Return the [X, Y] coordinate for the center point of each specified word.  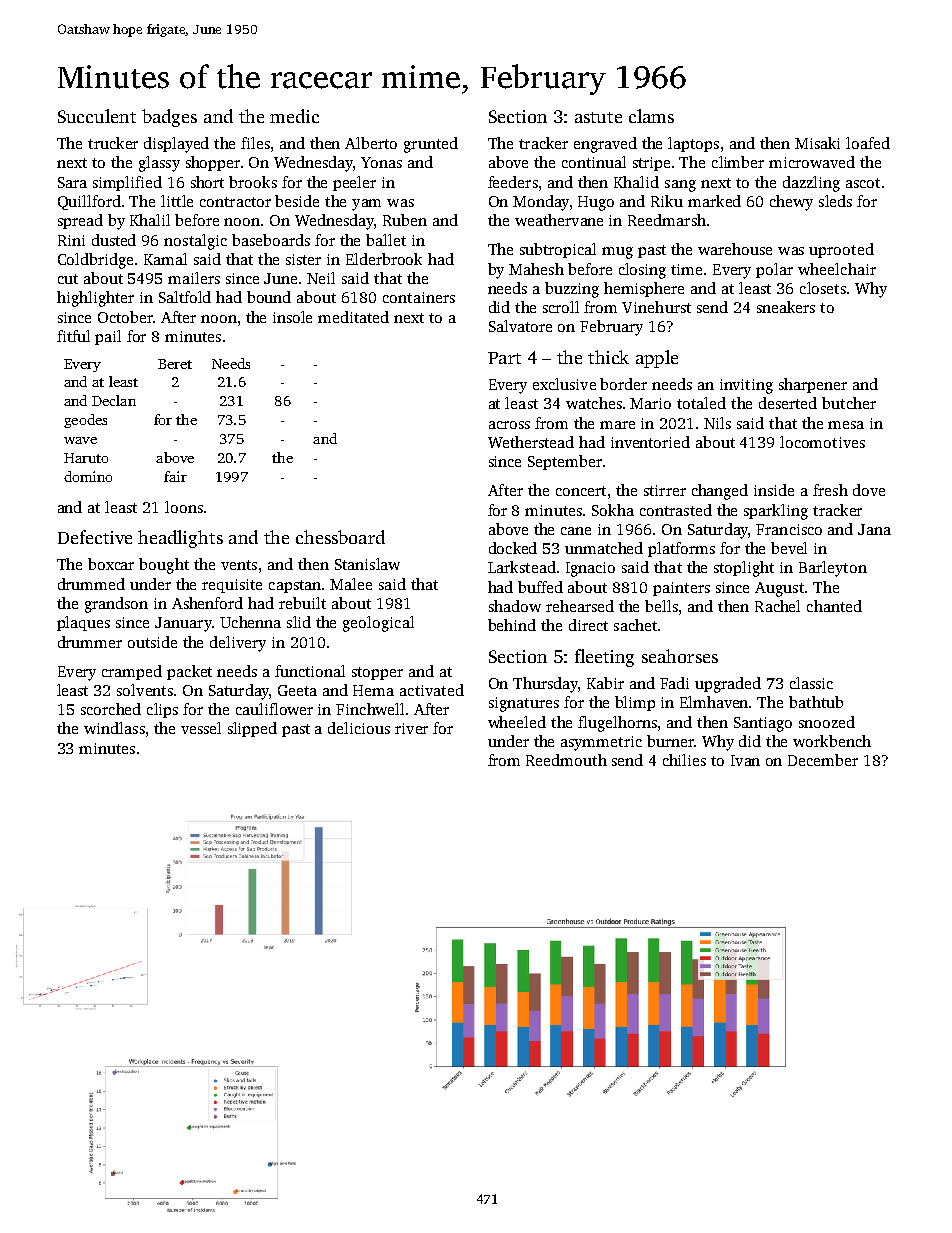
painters [681, 589]
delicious [359, 728]
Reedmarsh [667, 220]
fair [175, 476]
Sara [72, 182]
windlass [114, 728]
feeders [513, 182]
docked [513, 548]
